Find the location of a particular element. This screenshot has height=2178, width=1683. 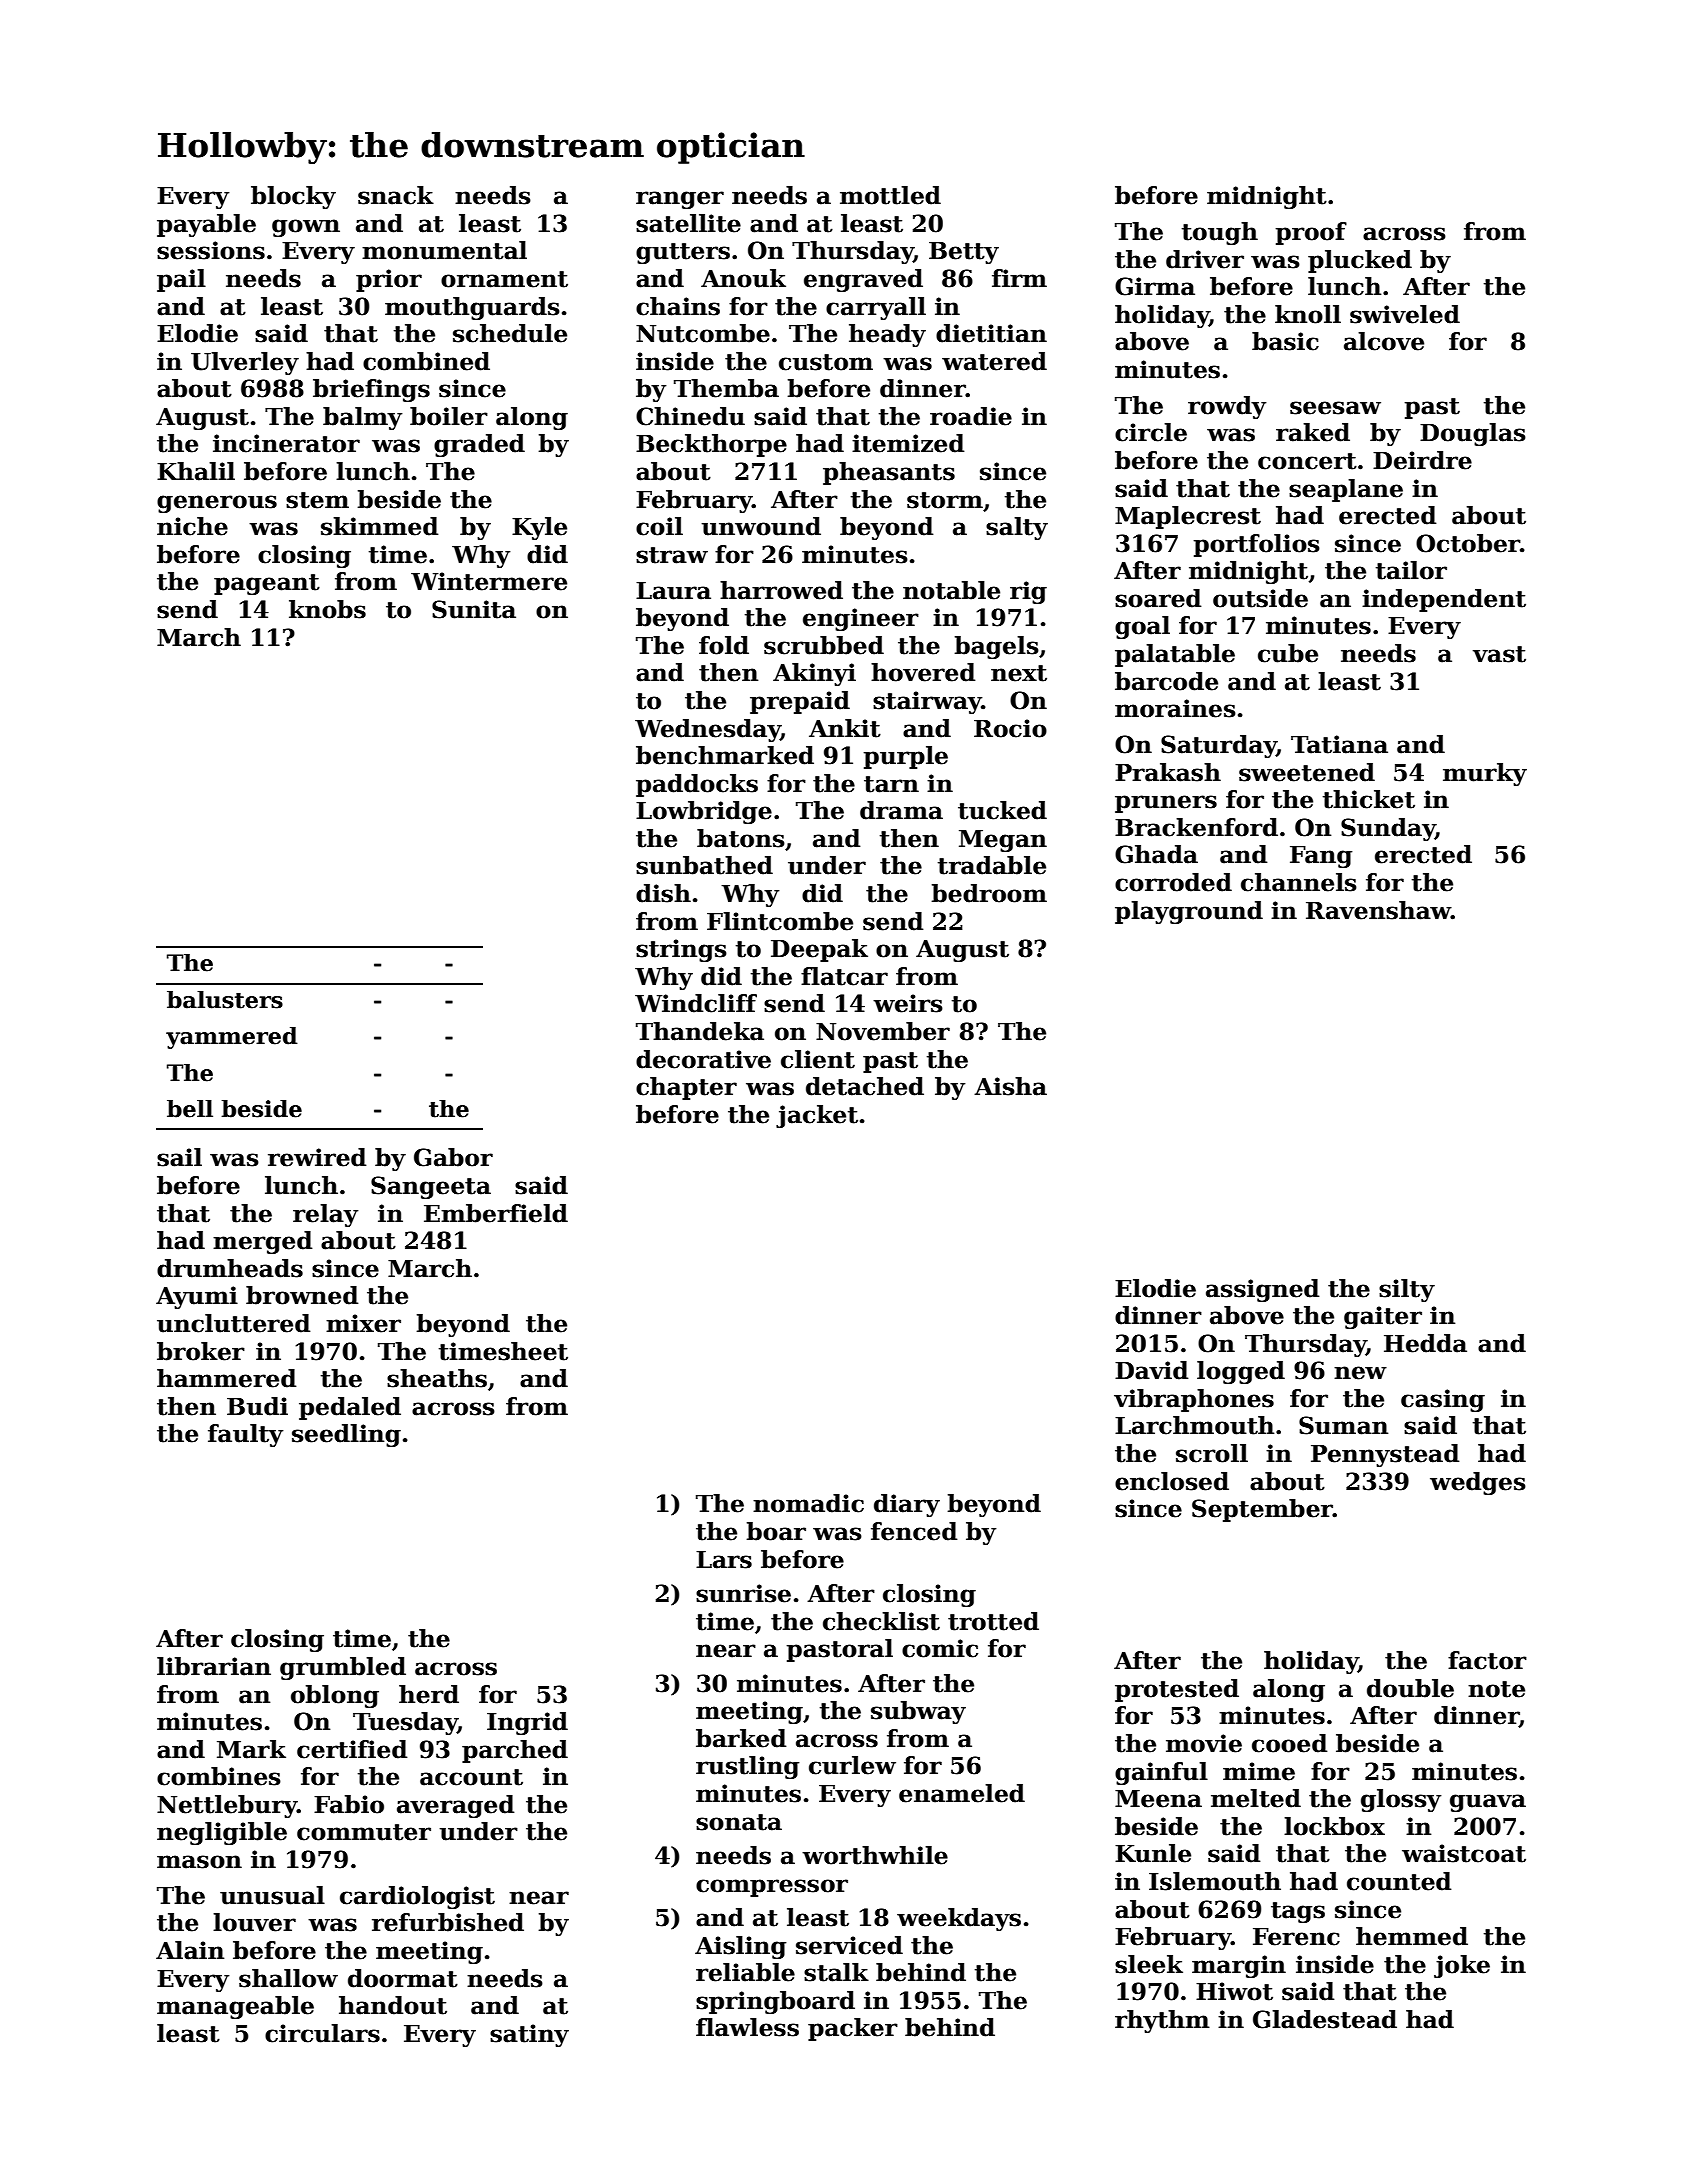

Gabor is located at coordinates (453, 1157).
